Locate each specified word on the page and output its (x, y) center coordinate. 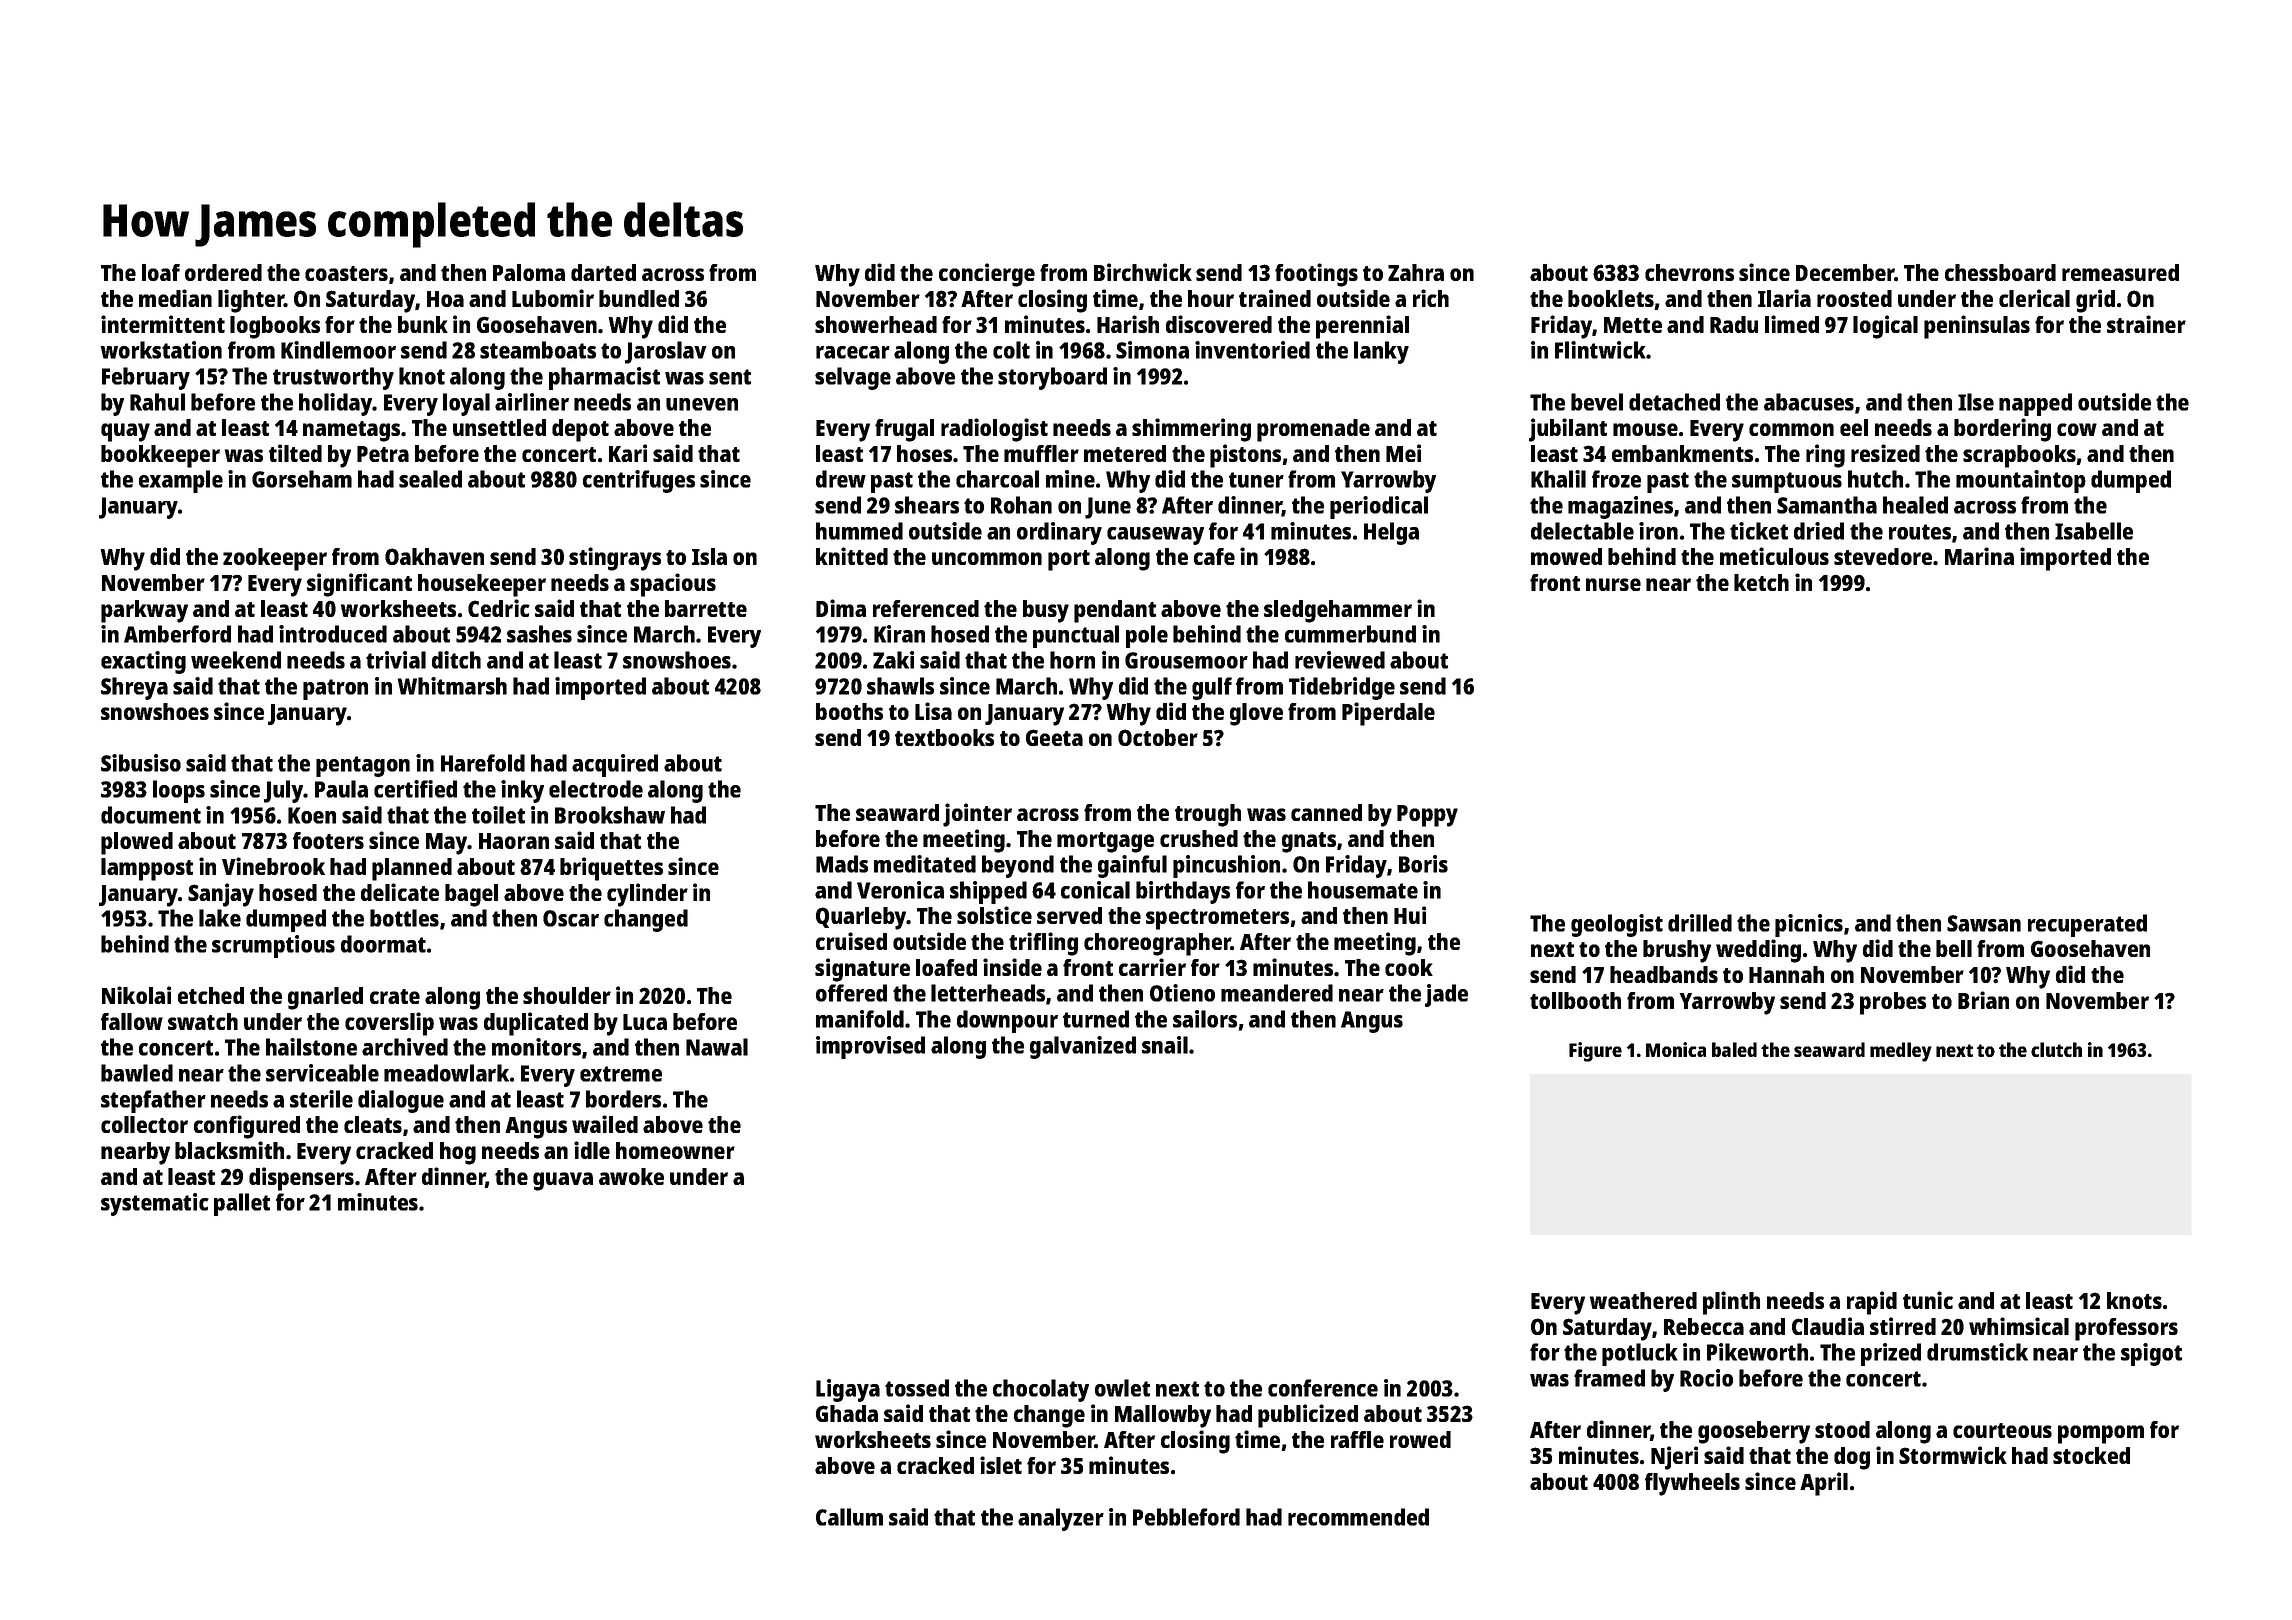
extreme (621, 1074)
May (447, 844)
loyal (466, 404)
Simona (1152, 350)
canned (1326, 812)
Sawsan (1984, 923)
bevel (1597, 402)
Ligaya (848, 1390)
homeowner (675, 1150)
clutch (2056, 1049)
